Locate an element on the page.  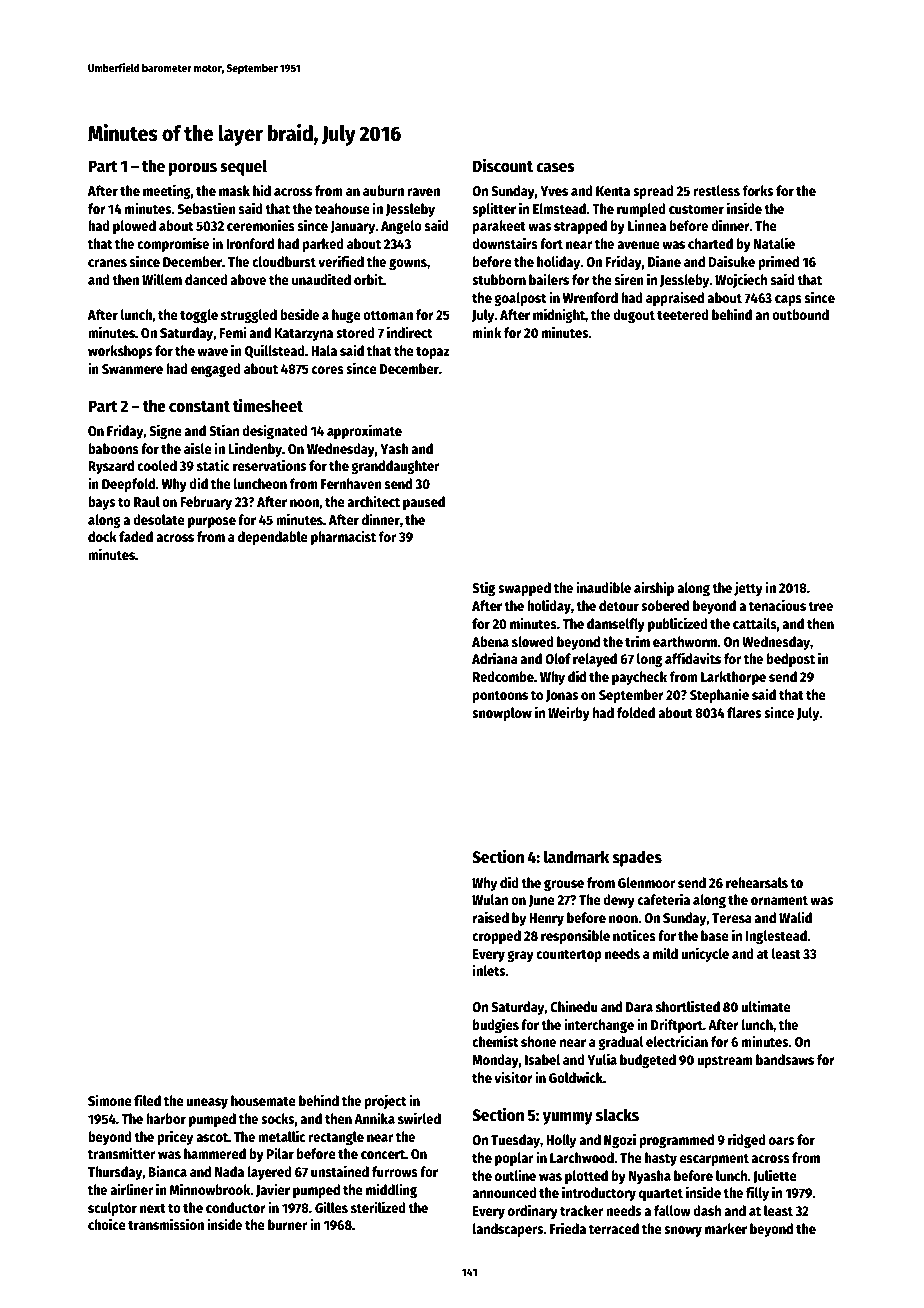
desolate is located at coordinates (159, 519).
